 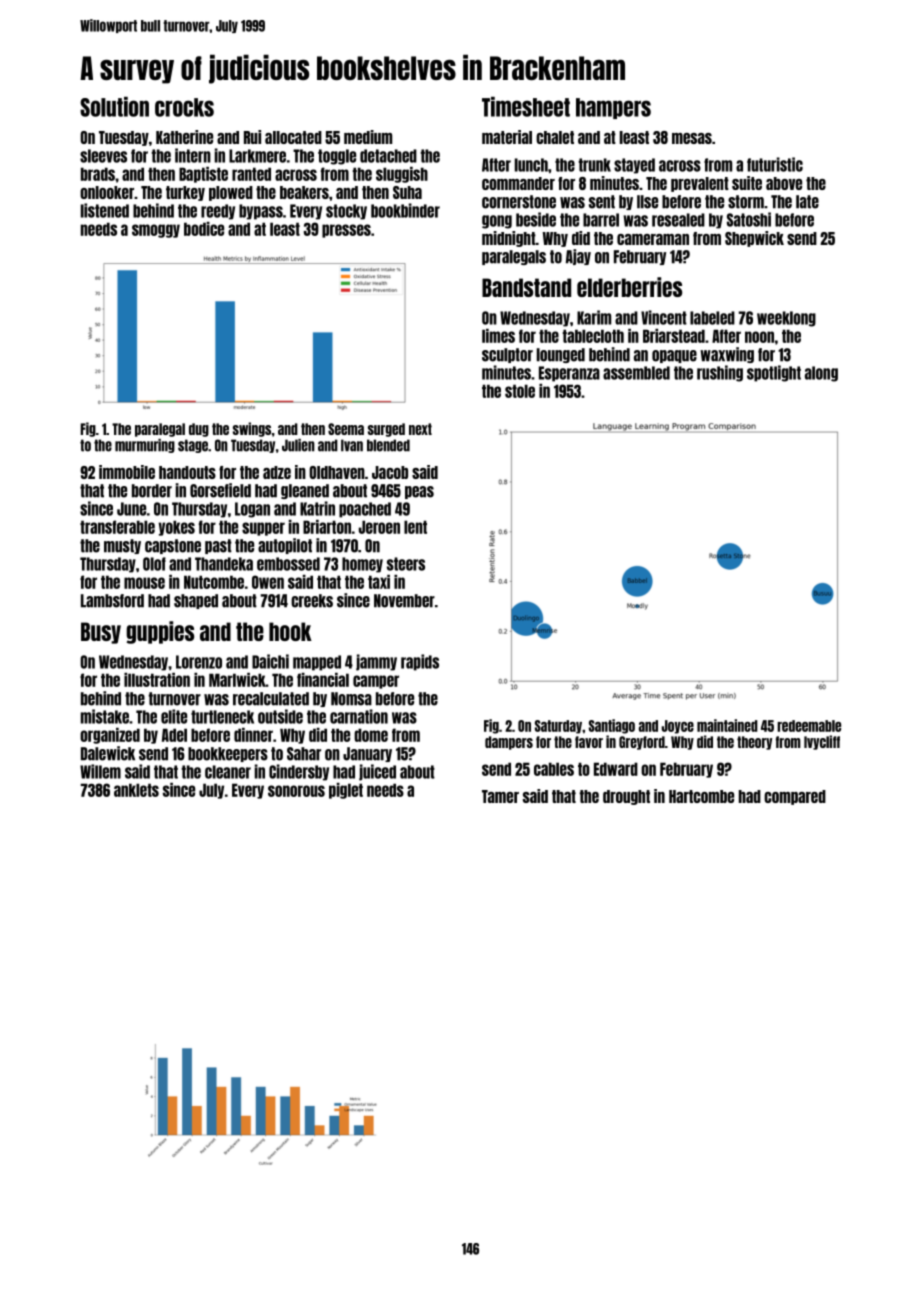 I want to click on murmuring, so click(x=145, y=446).
